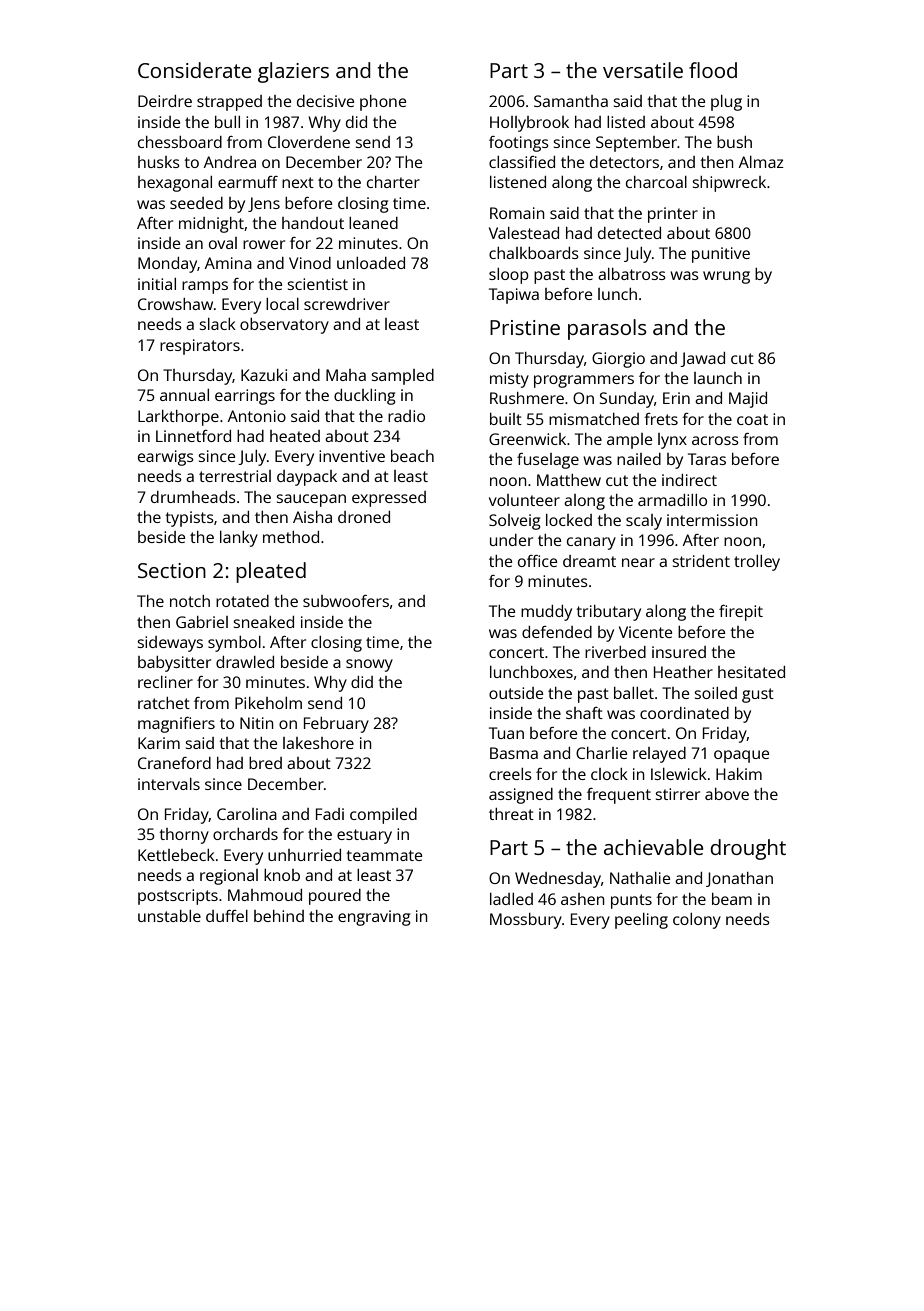  I want to click on mismatched, so click(594, 419).
